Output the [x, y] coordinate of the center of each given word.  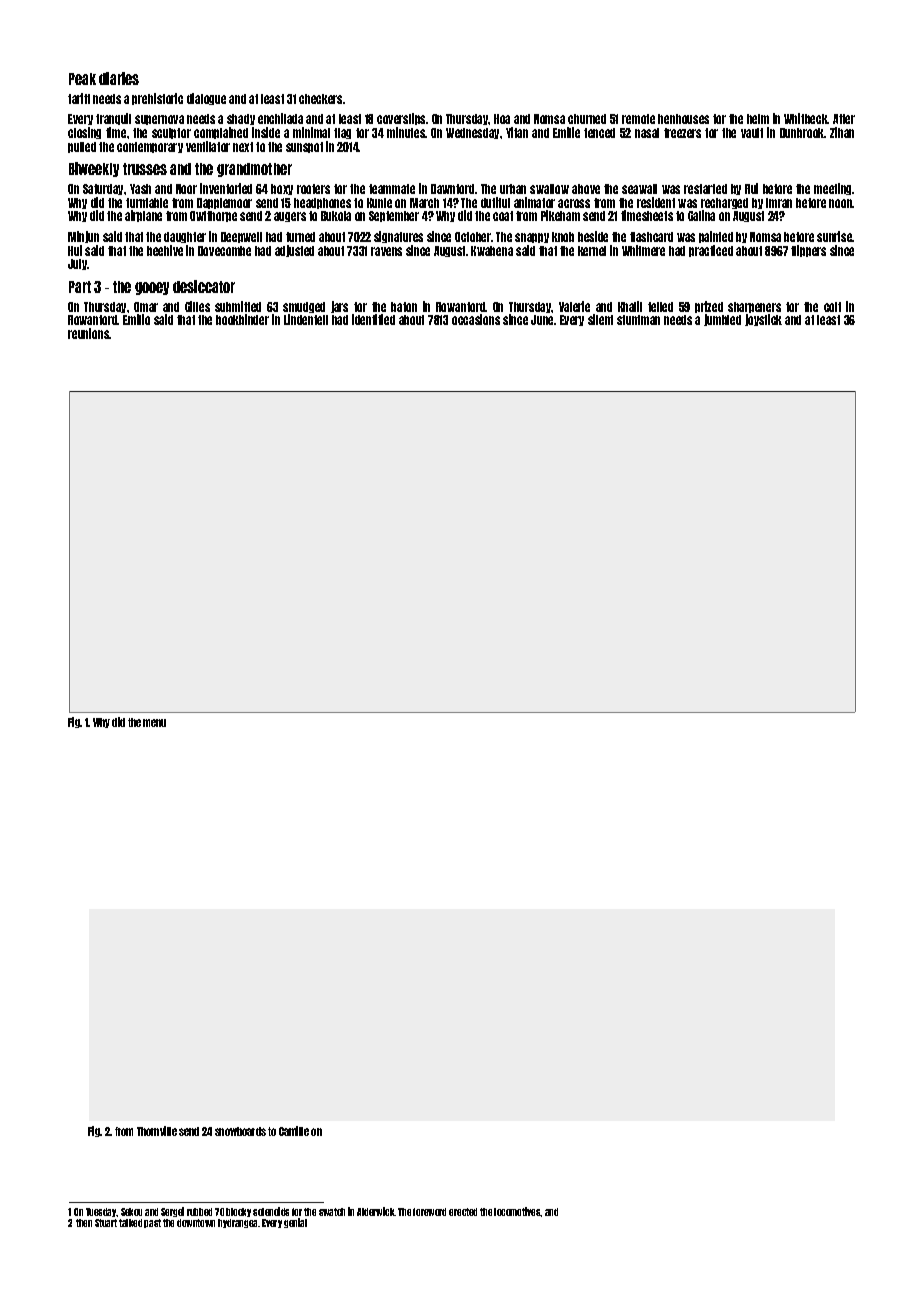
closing [84, 133]
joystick [763, 320]
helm [758, 119]
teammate [392, 189]
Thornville [157, 1131]
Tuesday [101, 1212]
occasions [476, 319]
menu [154, 723]
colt [832, 307]
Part [80, 287]
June [543, 320]
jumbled [722, 320]
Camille [294, 1131]
